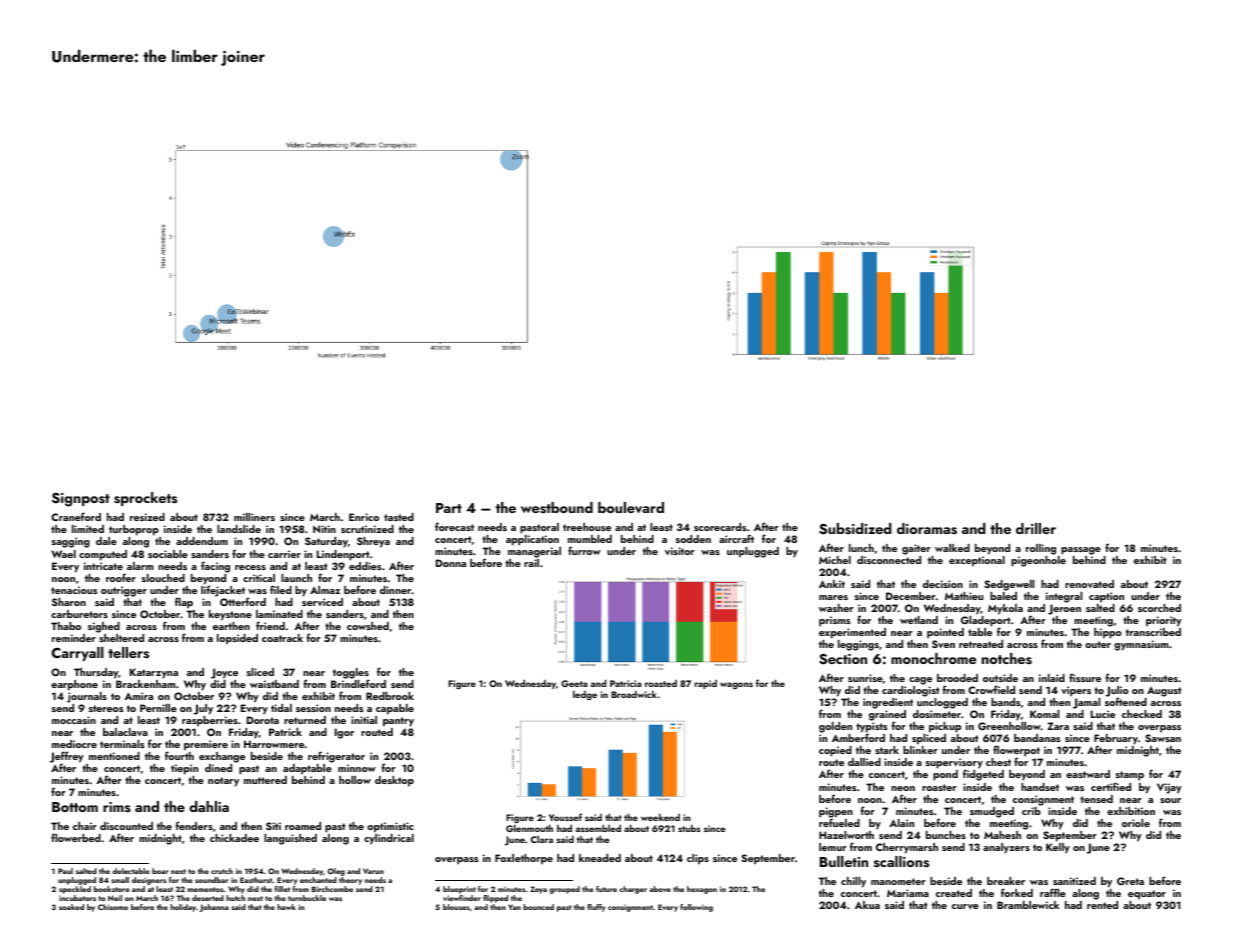 The width and height of the screenshot is (1233, 952). I want to click on pigpen, so click(836, 812).
